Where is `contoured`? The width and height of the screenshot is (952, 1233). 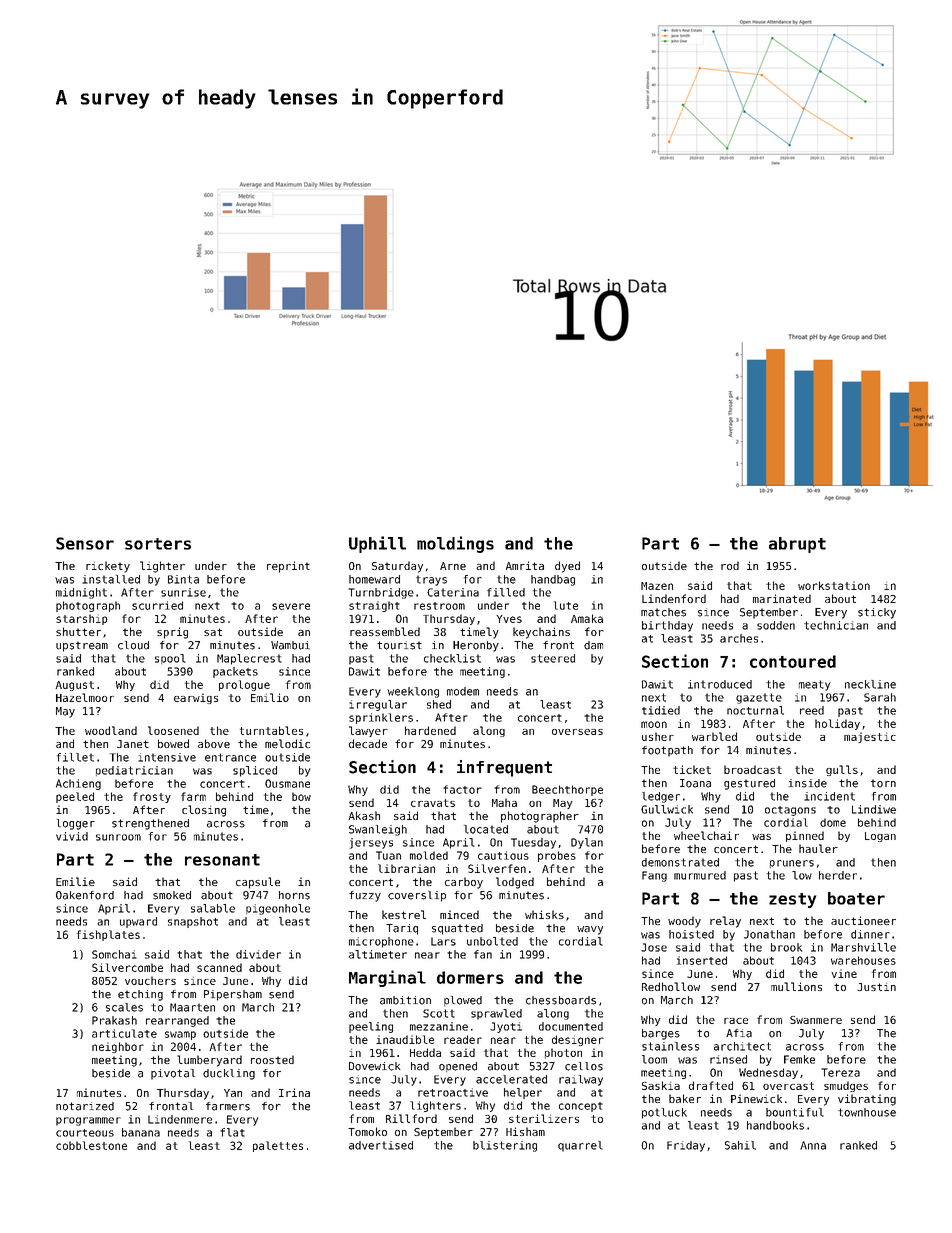
contoured is located at coordinates (793, 661).
